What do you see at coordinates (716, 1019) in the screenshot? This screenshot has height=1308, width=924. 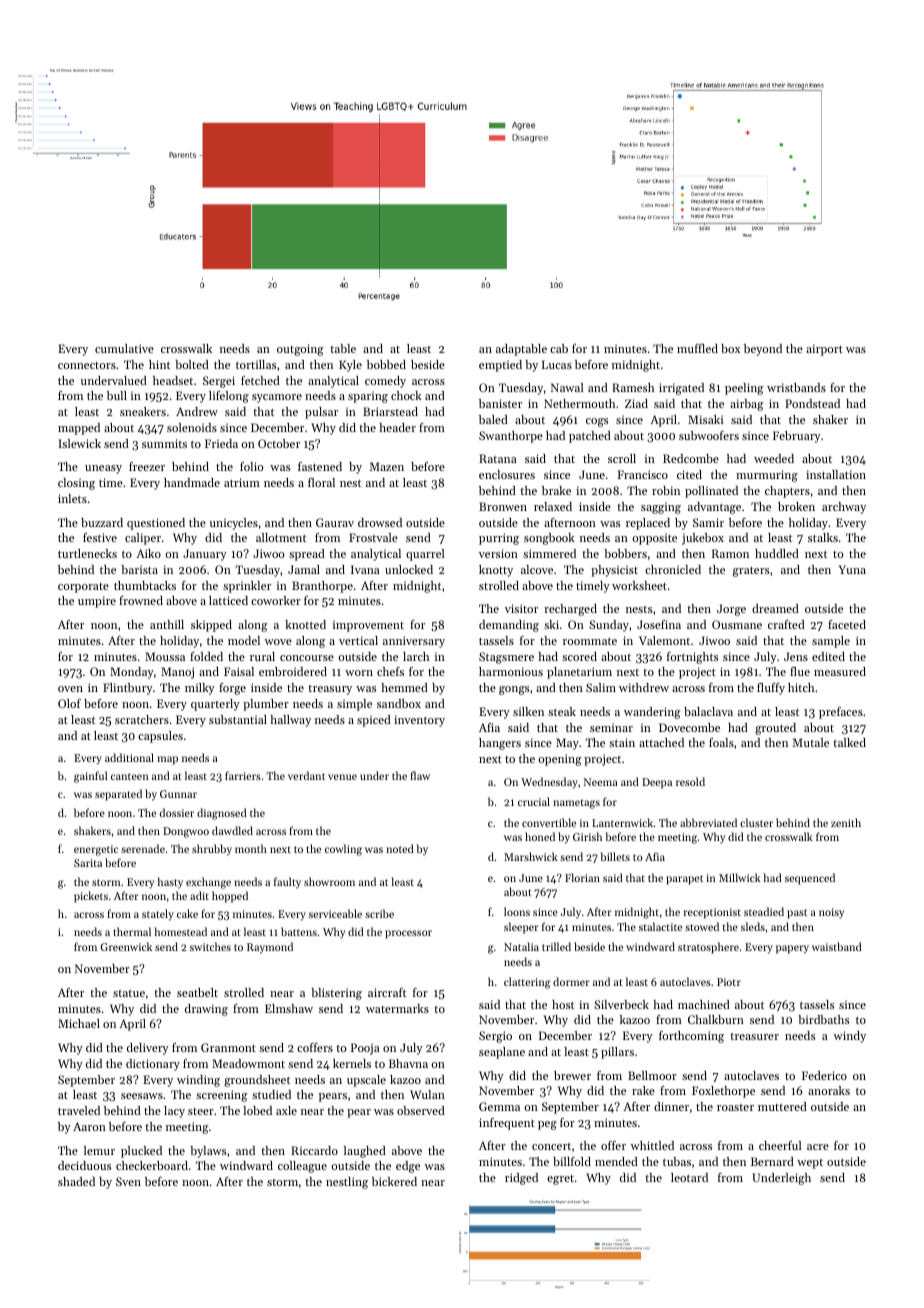 I see `Chalkburn` at bounding box center [716, 1019].
